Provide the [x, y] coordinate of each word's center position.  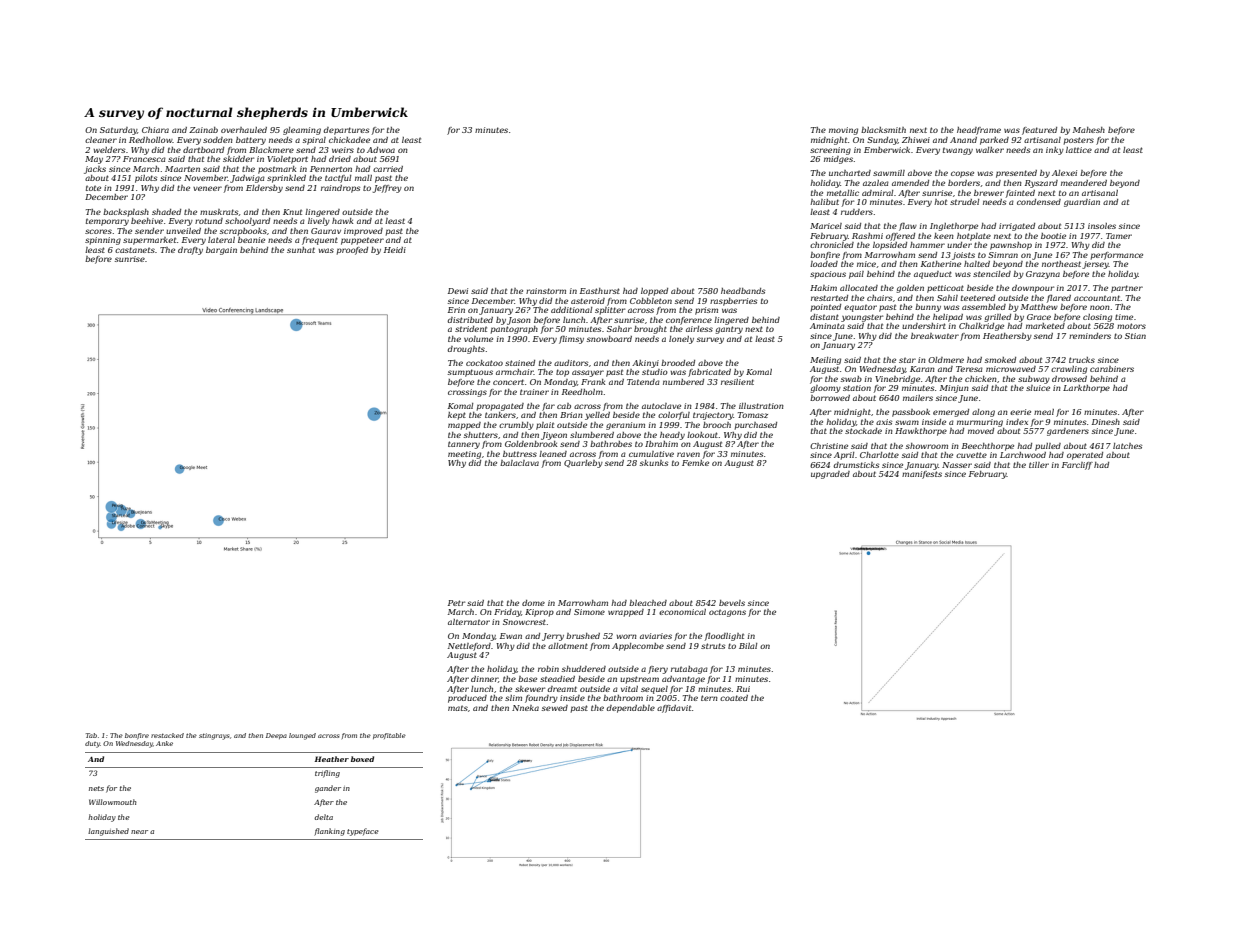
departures [346, 131]
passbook [911, 413]
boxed [362, 759]
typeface [363, 832]
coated [734, 698]
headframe [979, 131]
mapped [464, 426]
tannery [464, 445]
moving [843, 131]
